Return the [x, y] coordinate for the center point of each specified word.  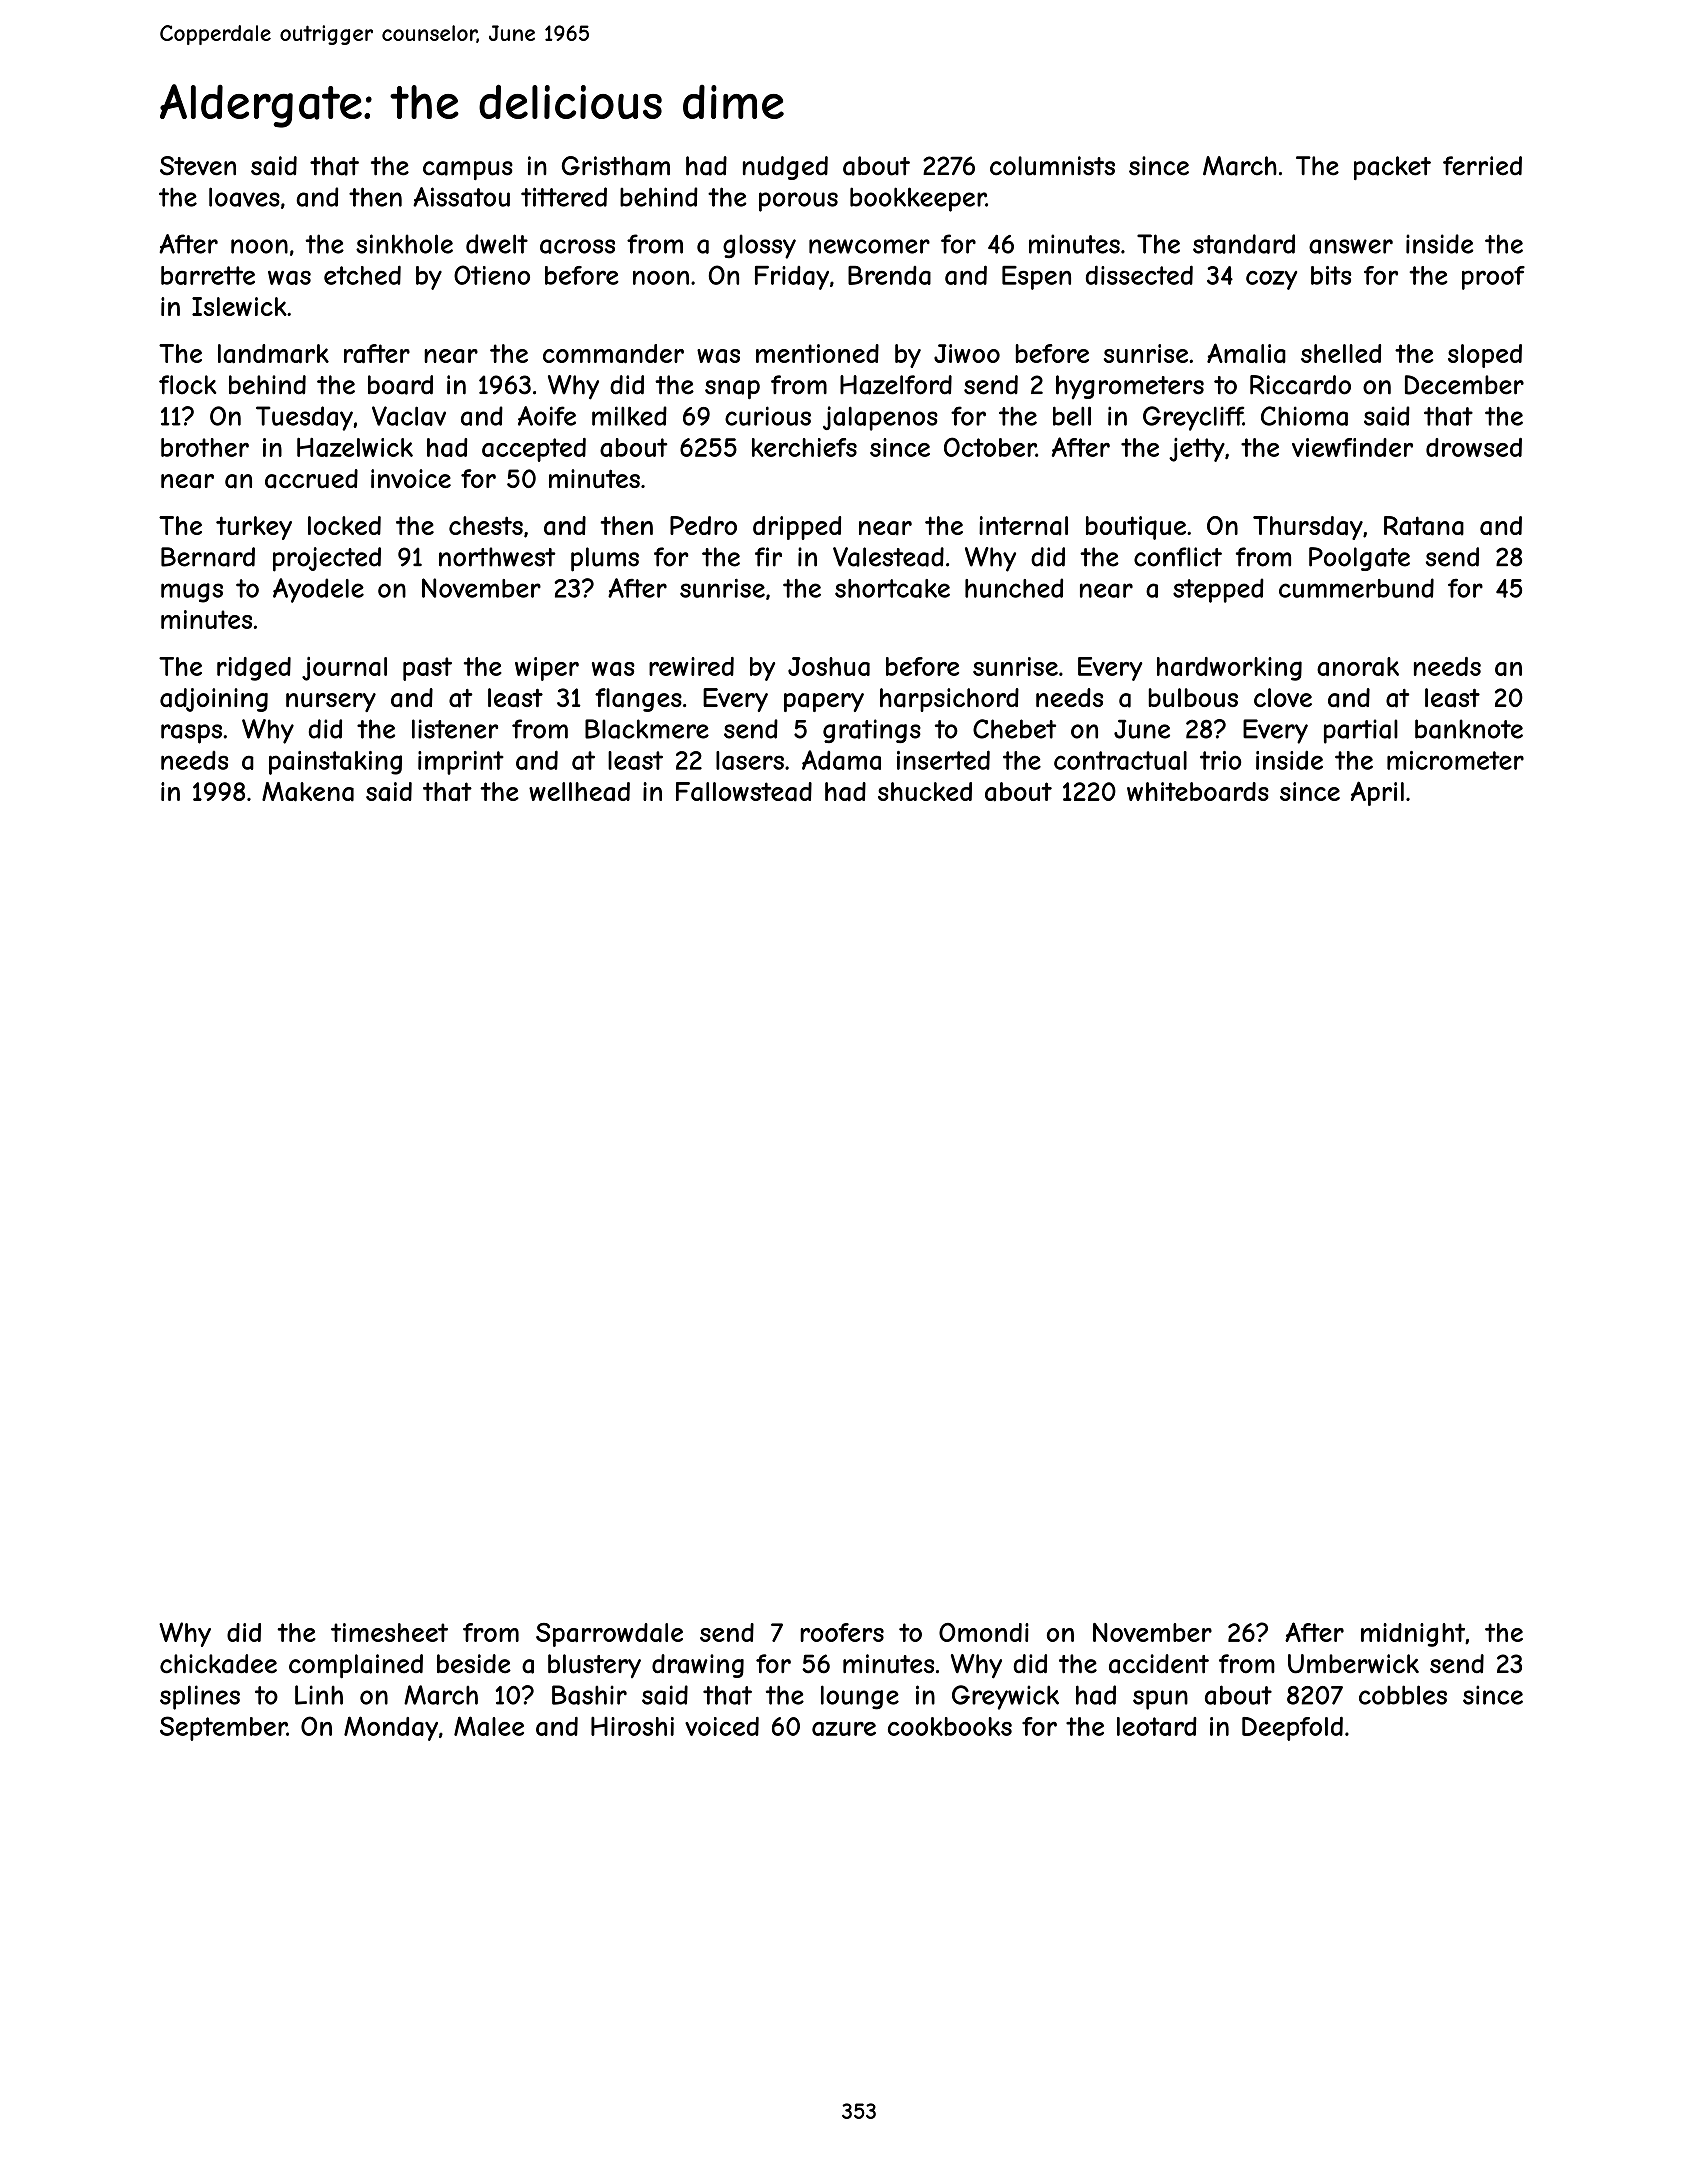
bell [1072, 416]
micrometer [1455, 760]
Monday [391, 1728]
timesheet [389, 1632]
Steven [198, 166]
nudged [785, 168]
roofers [842, 1632]
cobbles [1403, 1695]
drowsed [1474, 447]
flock [187, 385]
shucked [925, 791]
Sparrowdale [609, 1635]
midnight [1413, 1635]
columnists [1052, 166]
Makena [308, 792]
